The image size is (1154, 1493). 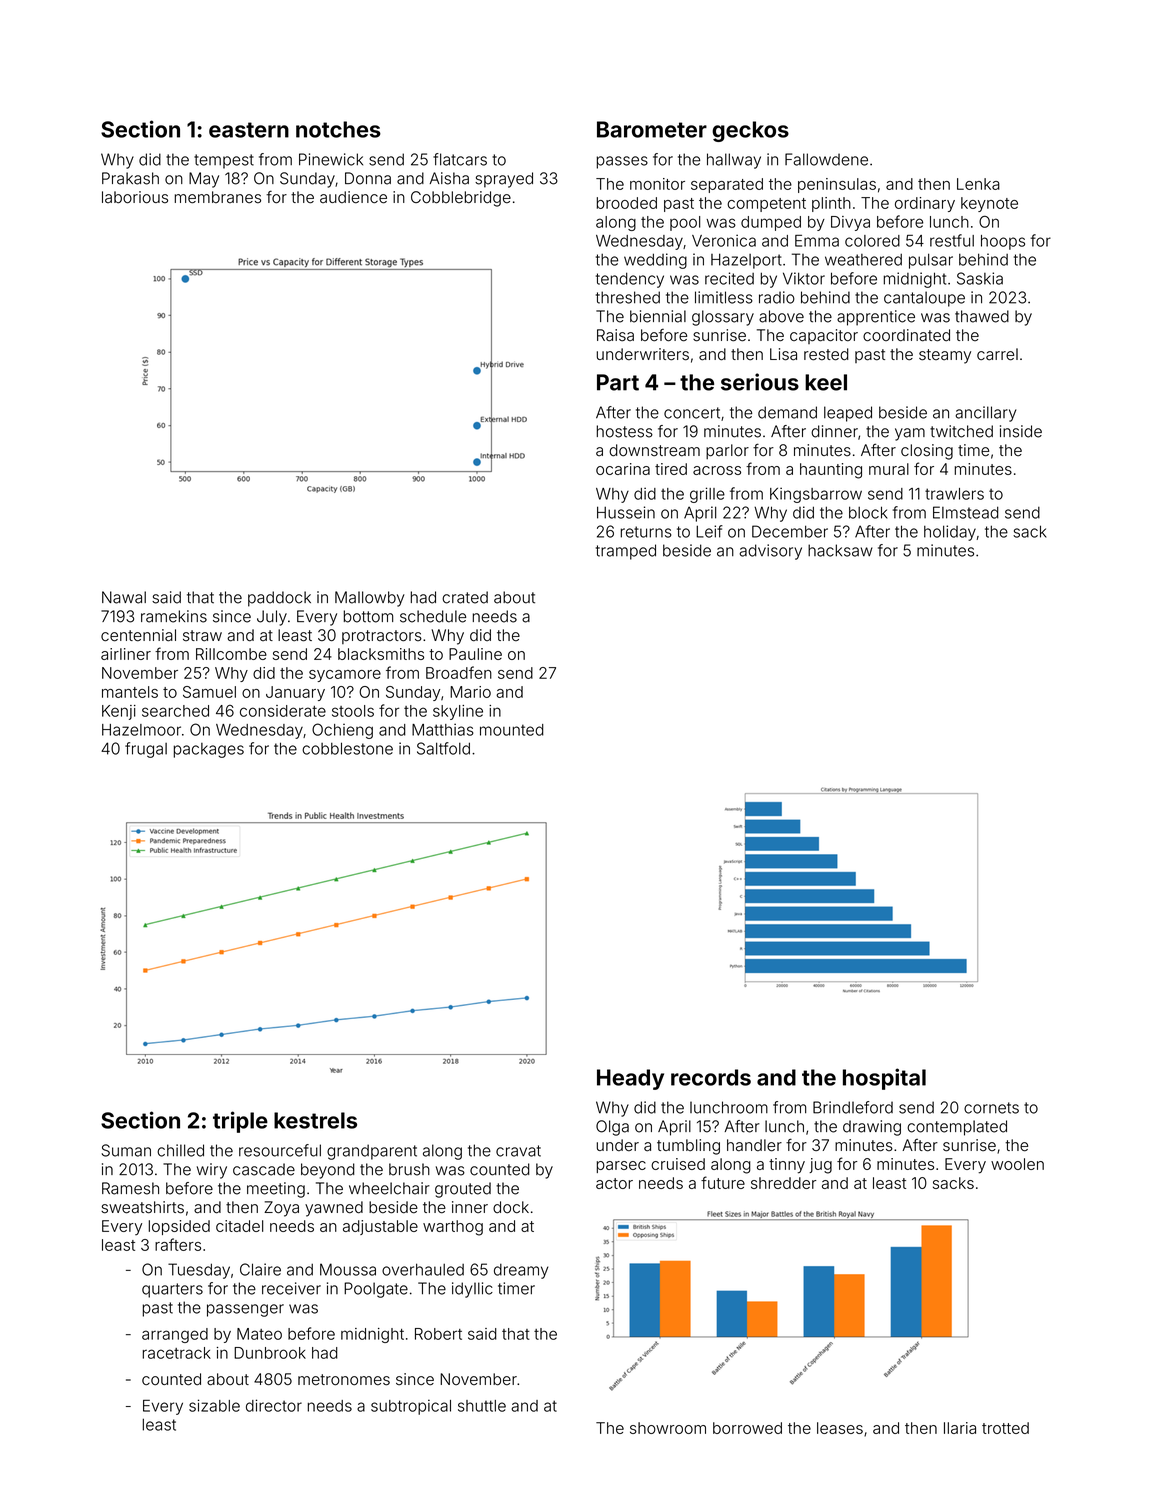 What do you see at coordinates (925, 204) in the screenshot?
I see `ordinary` at bounding box center [925, 204].
